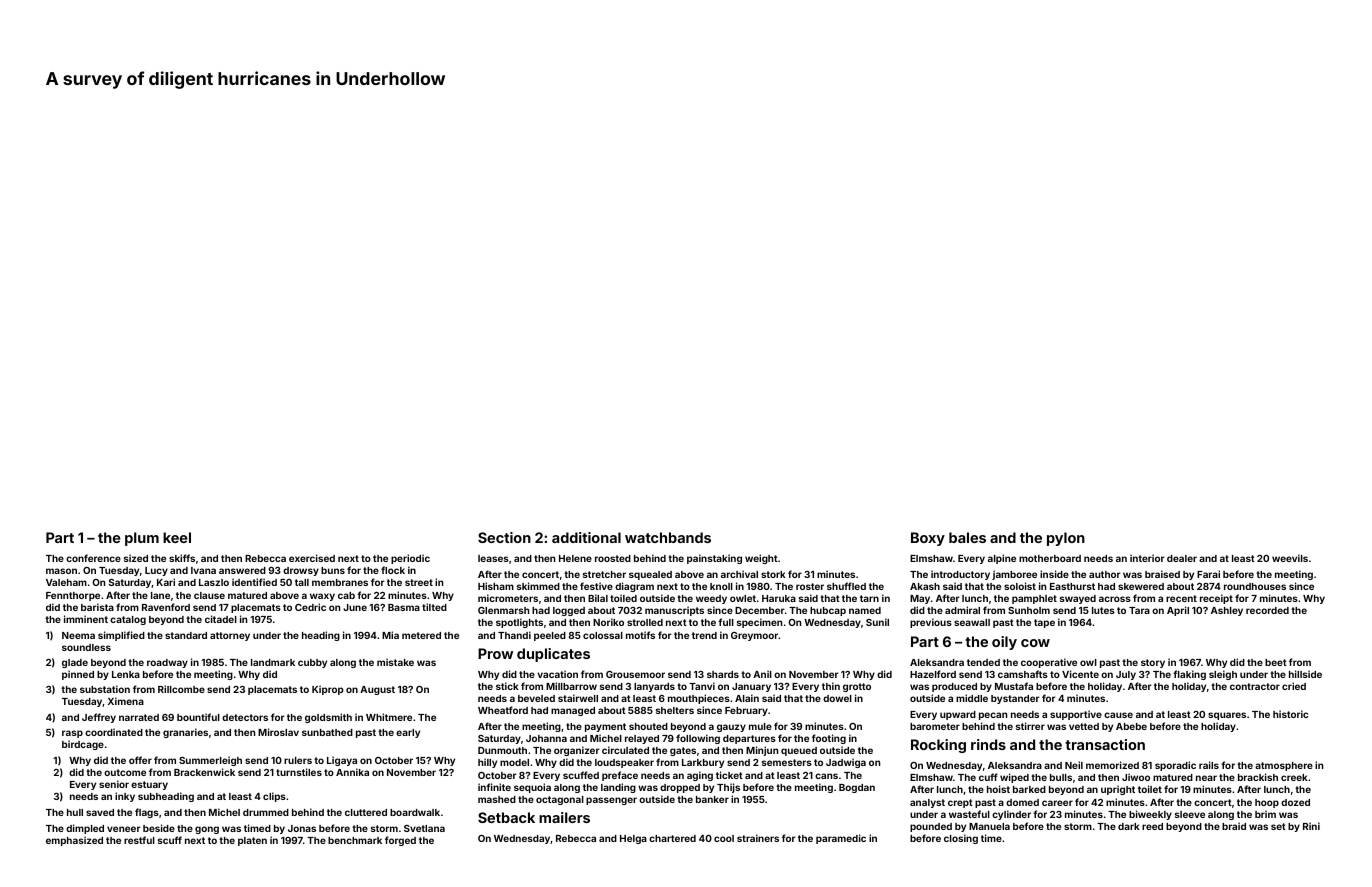 The width and height of the screenshot is (1372, 887). What do you see at coordinates (503, 610) in the screenshot?
I see `Glenmarsh` at bounding box center [503, 610].
